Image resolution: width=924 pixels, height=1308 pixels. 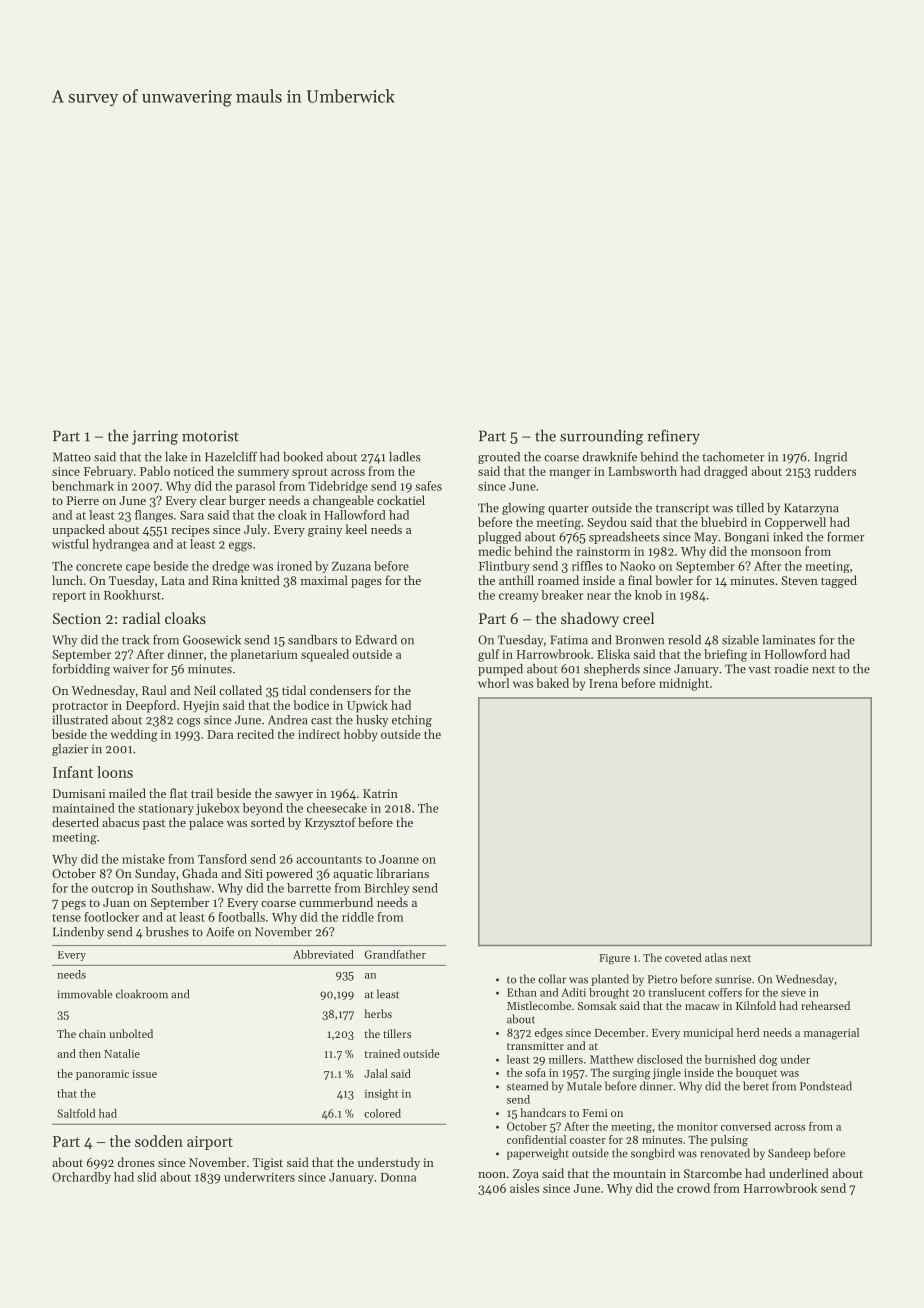 What do you see at coordinates (338, 487) in the screenshot?
I see `Tidebridge` at bounding box center [338, 487].
